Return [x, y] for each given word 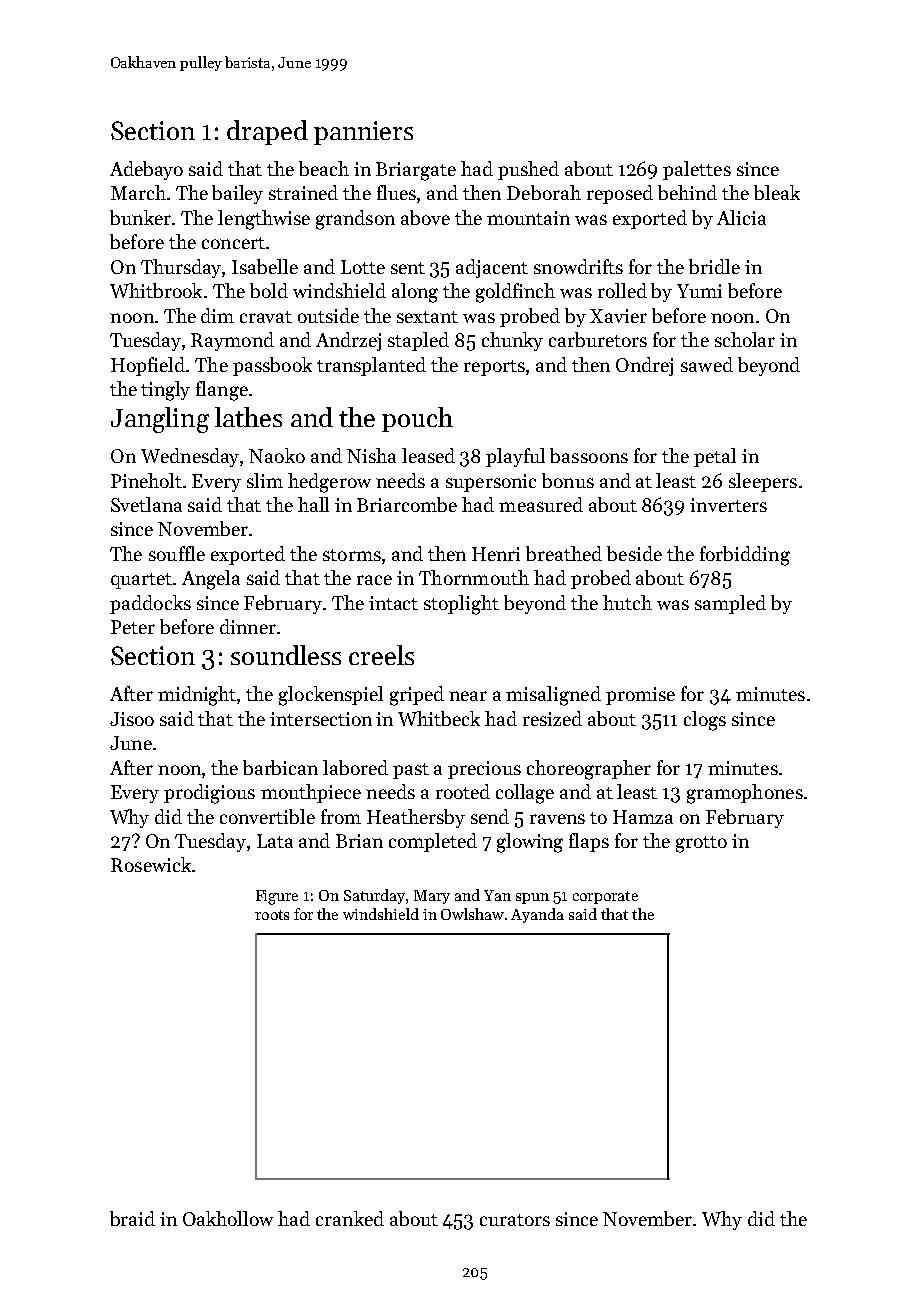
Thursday [182, 268]
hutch [627, 602]
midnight [198, 696]
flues [396, 192]
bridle [714, 266]
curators [515, 1220]
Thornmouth [474, 577]
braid [132, 1218]
